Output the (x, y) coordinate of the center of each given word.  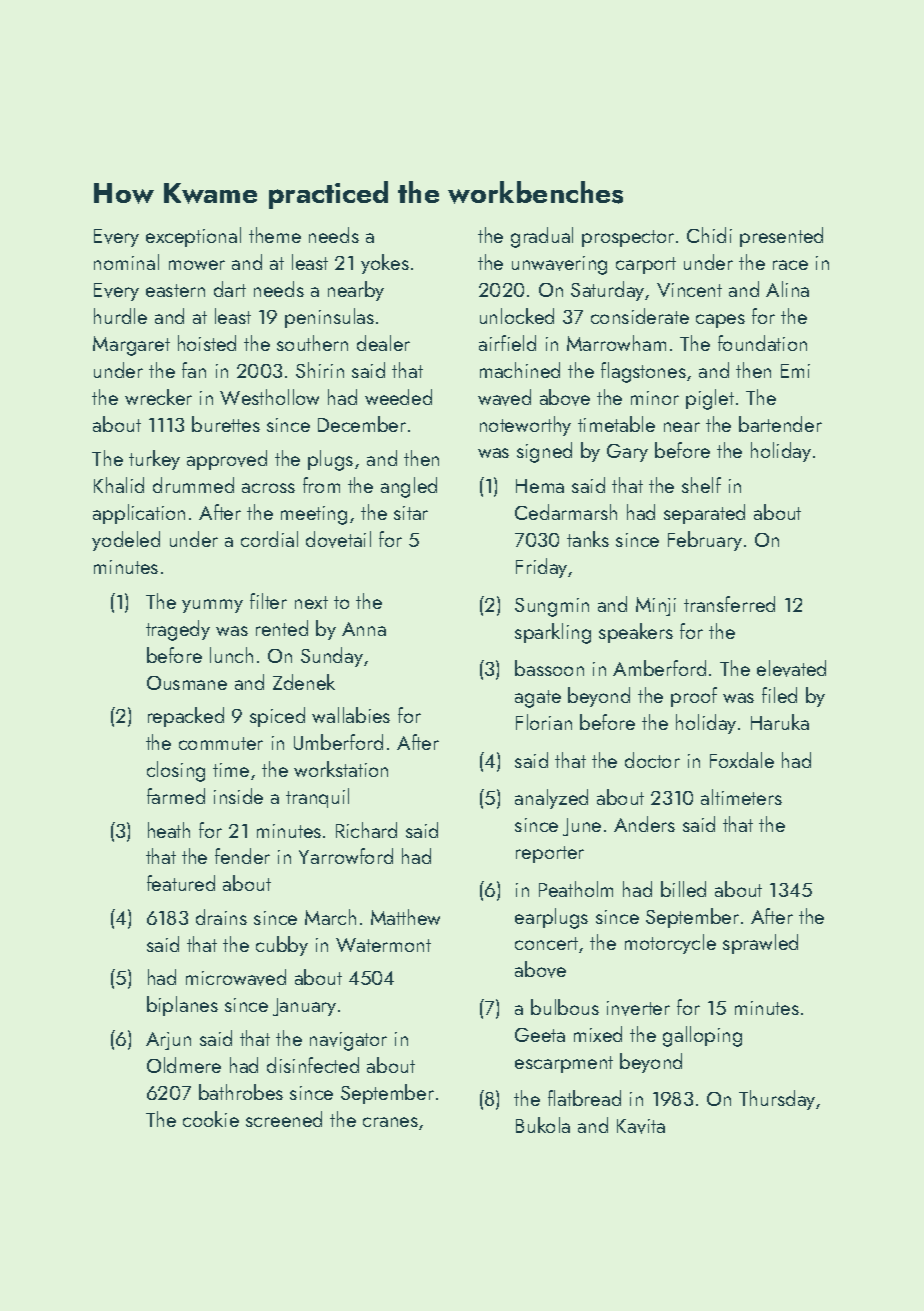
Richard (366, 830)
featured (181, 883)
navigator (348, 1041)
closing (176, 771)
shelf (701, 485)
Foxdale (742, 760)
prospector (628, 238)
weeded (398, 397)
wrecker (158, 397)
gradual (542, 237)
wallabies (351, 715)
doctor (652, 760)
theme (275, 235)
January (304, 1007)
